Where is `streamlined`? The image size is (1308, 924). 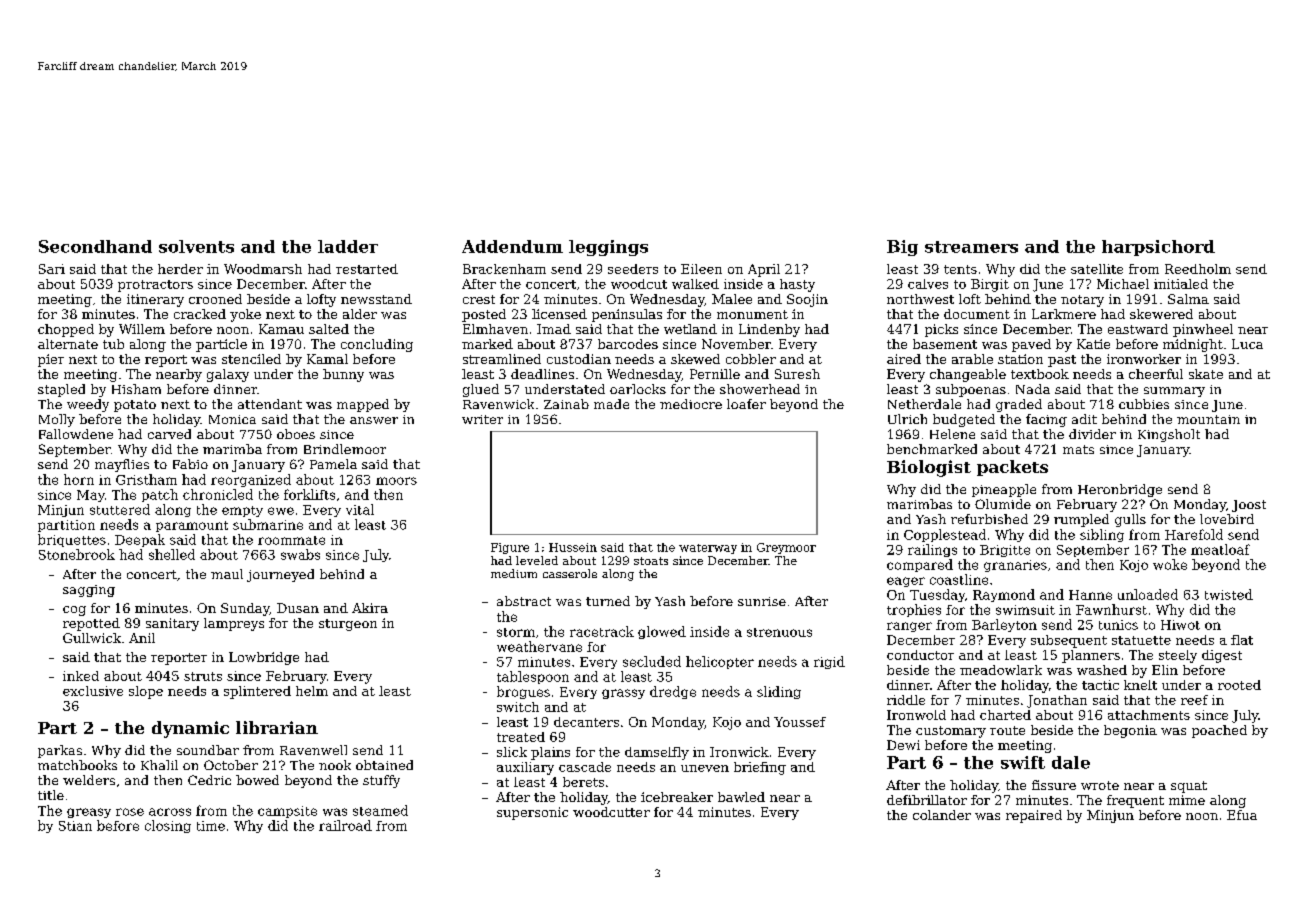 streamlined is located at coordinates (502, 359).
